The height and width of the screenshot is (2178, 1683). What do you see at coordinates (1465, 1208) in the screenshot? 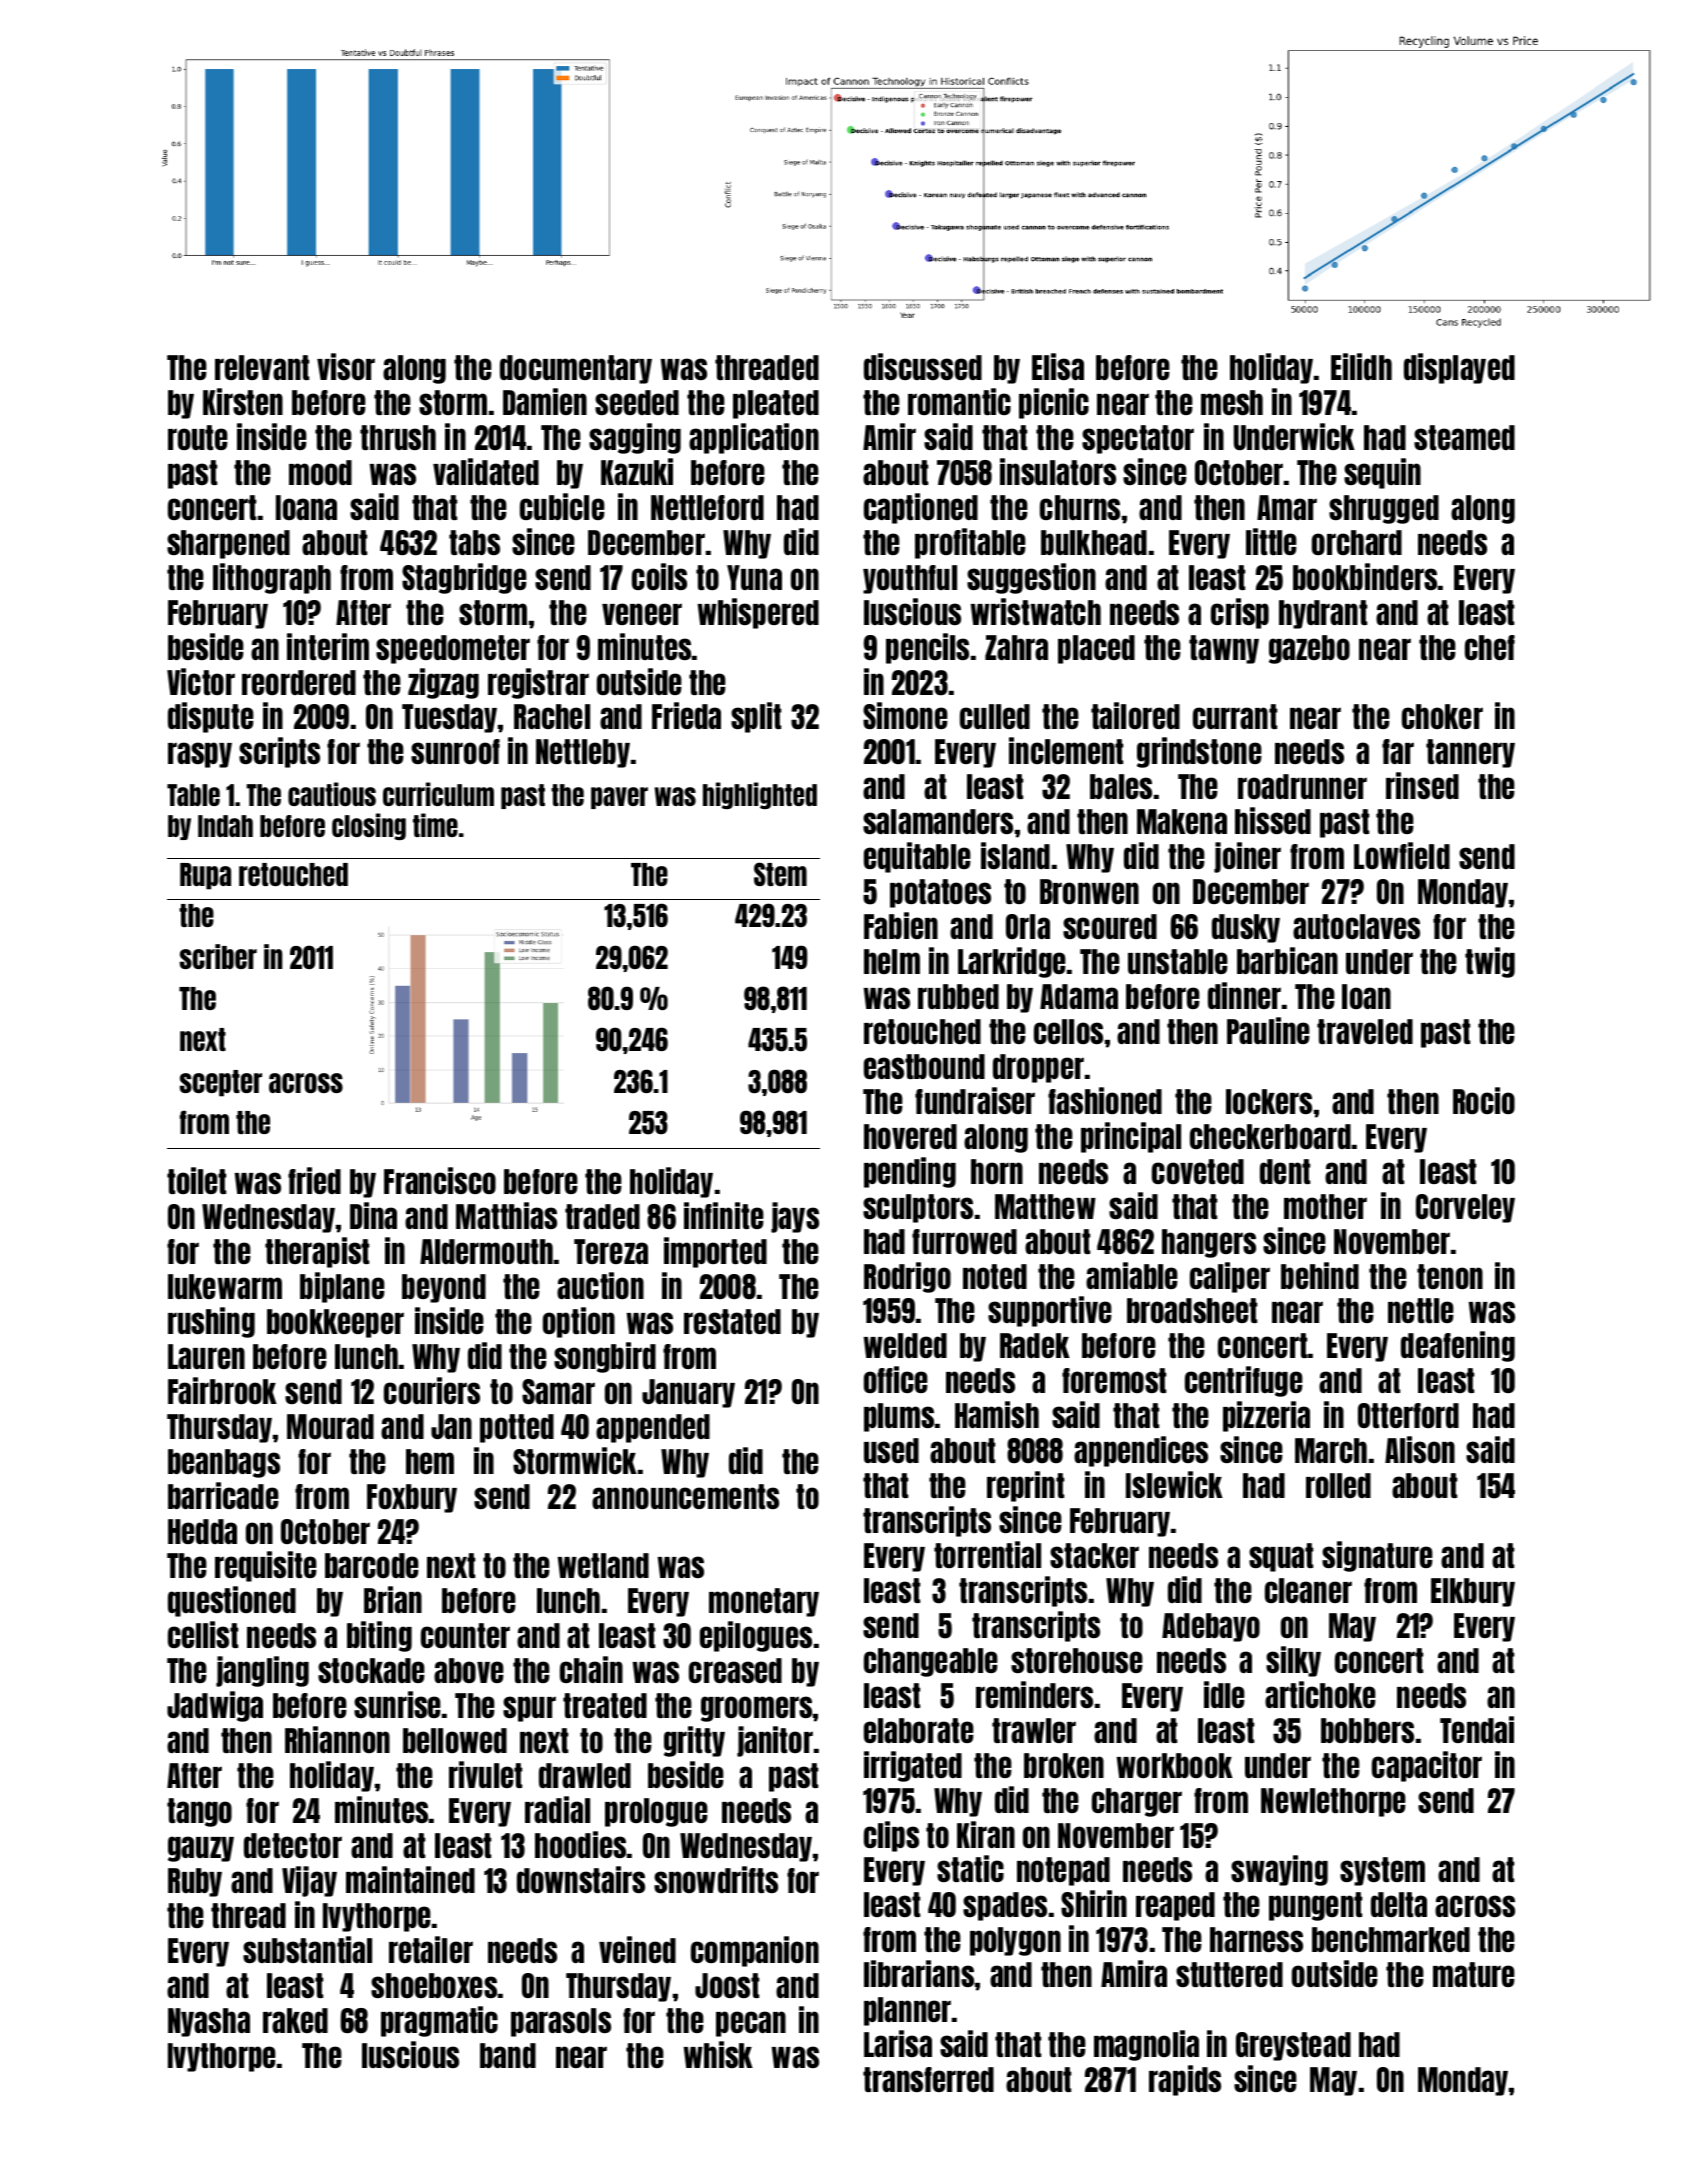
I see `Corveley` at bounding box center [1465, 1208].
